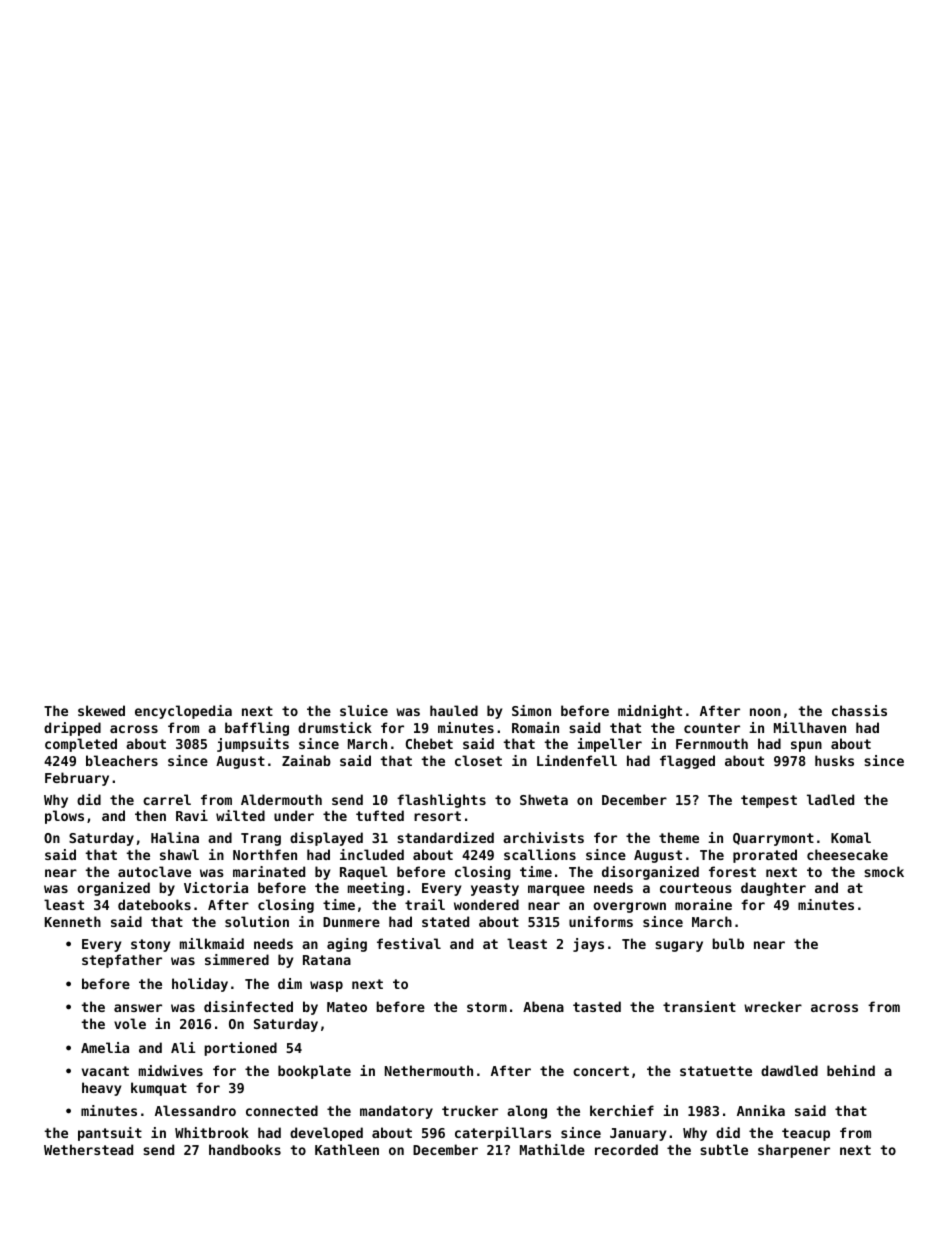 This document has width=952, height=1233. Describe the element at coordinates (601, 1071) in the document. I see `concert` at that location.
